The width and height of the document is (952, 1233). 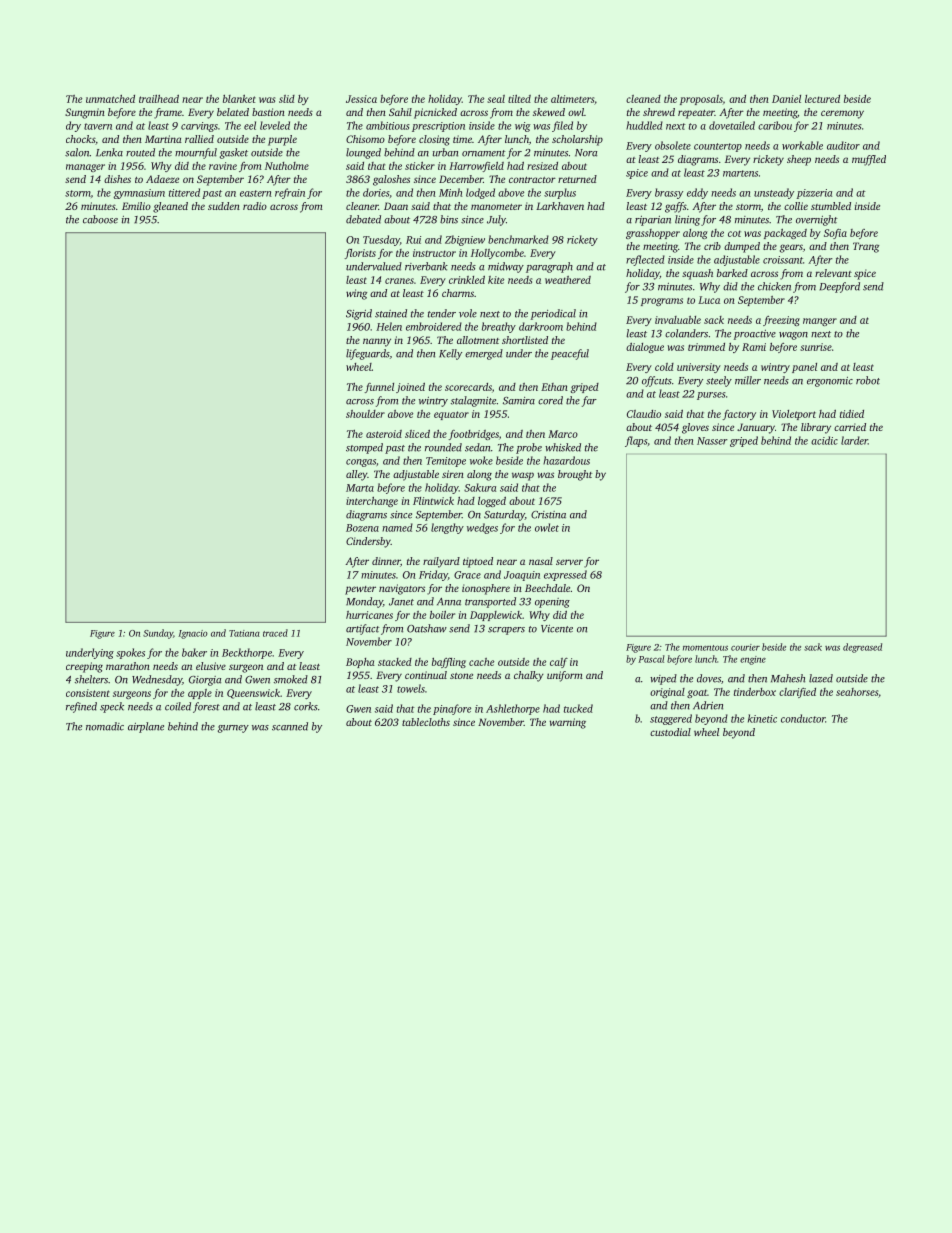 What do you see at coordinates (862, 648) in the document?
I see `degreased` at bounding box center [862, 648].
